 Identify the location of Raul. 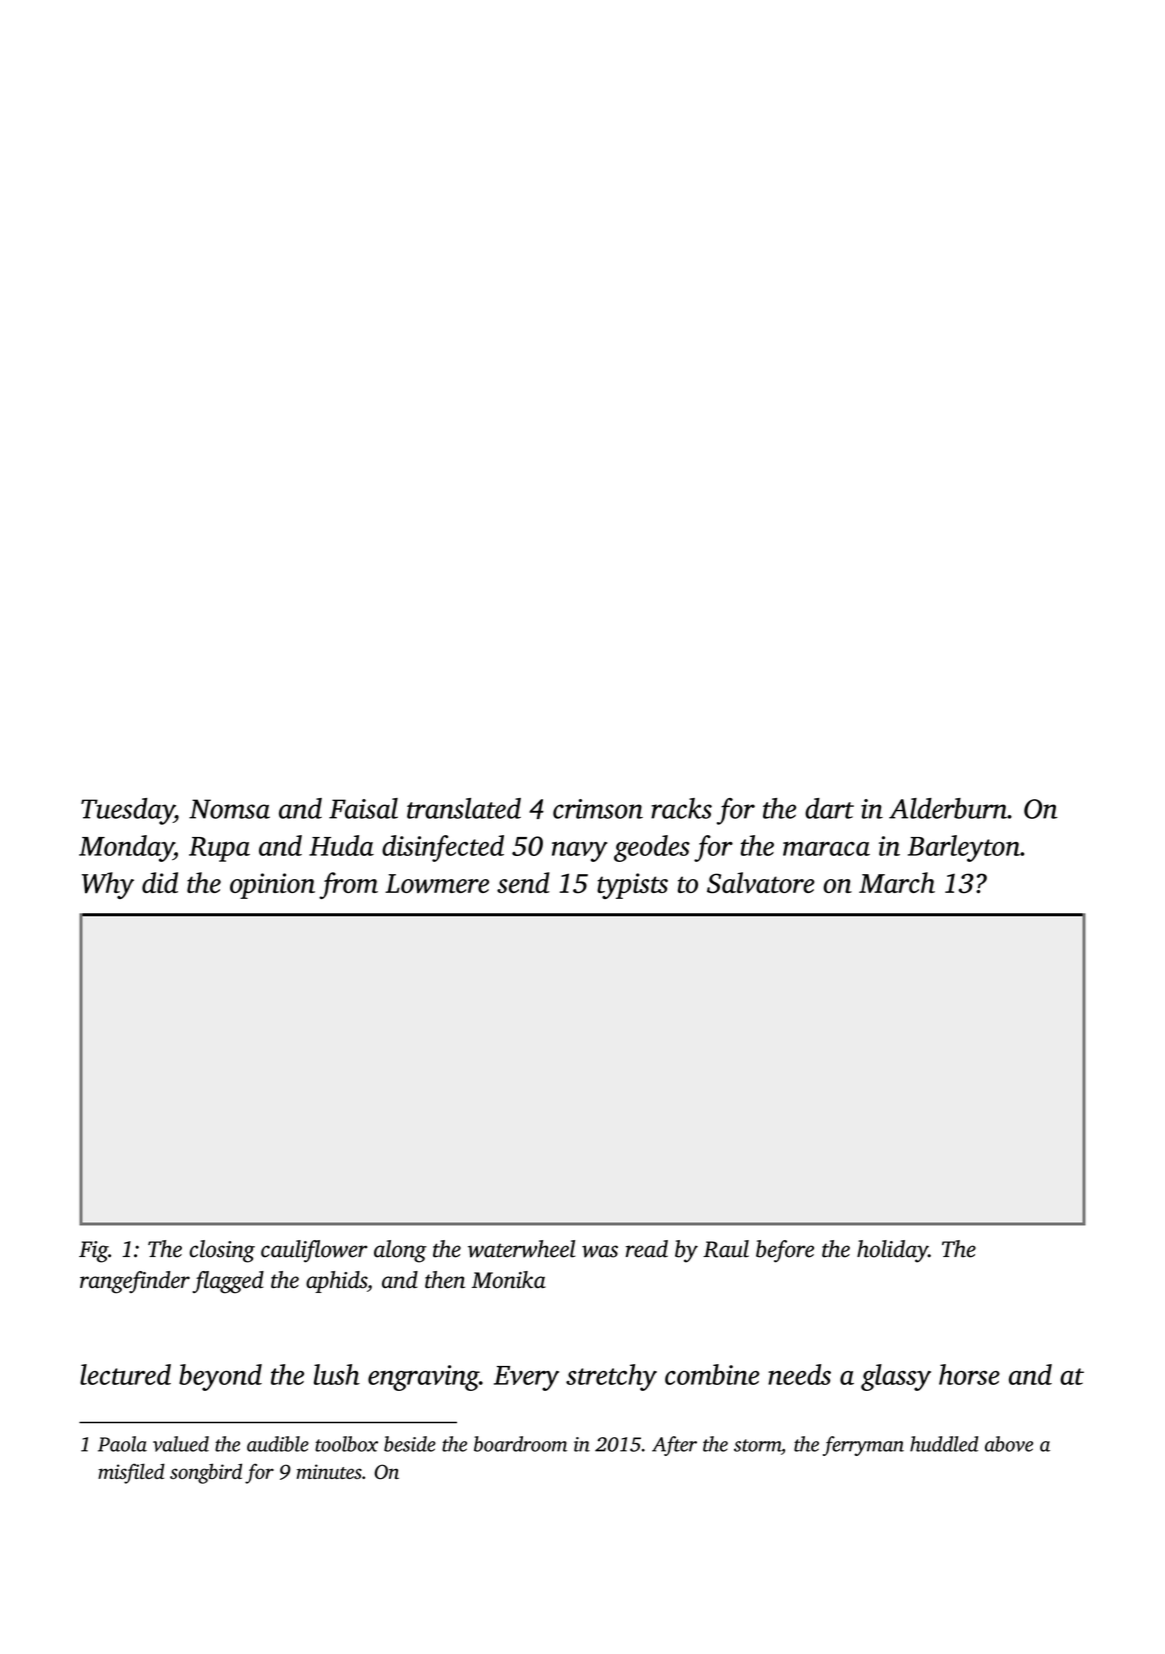
(726, 1249).
